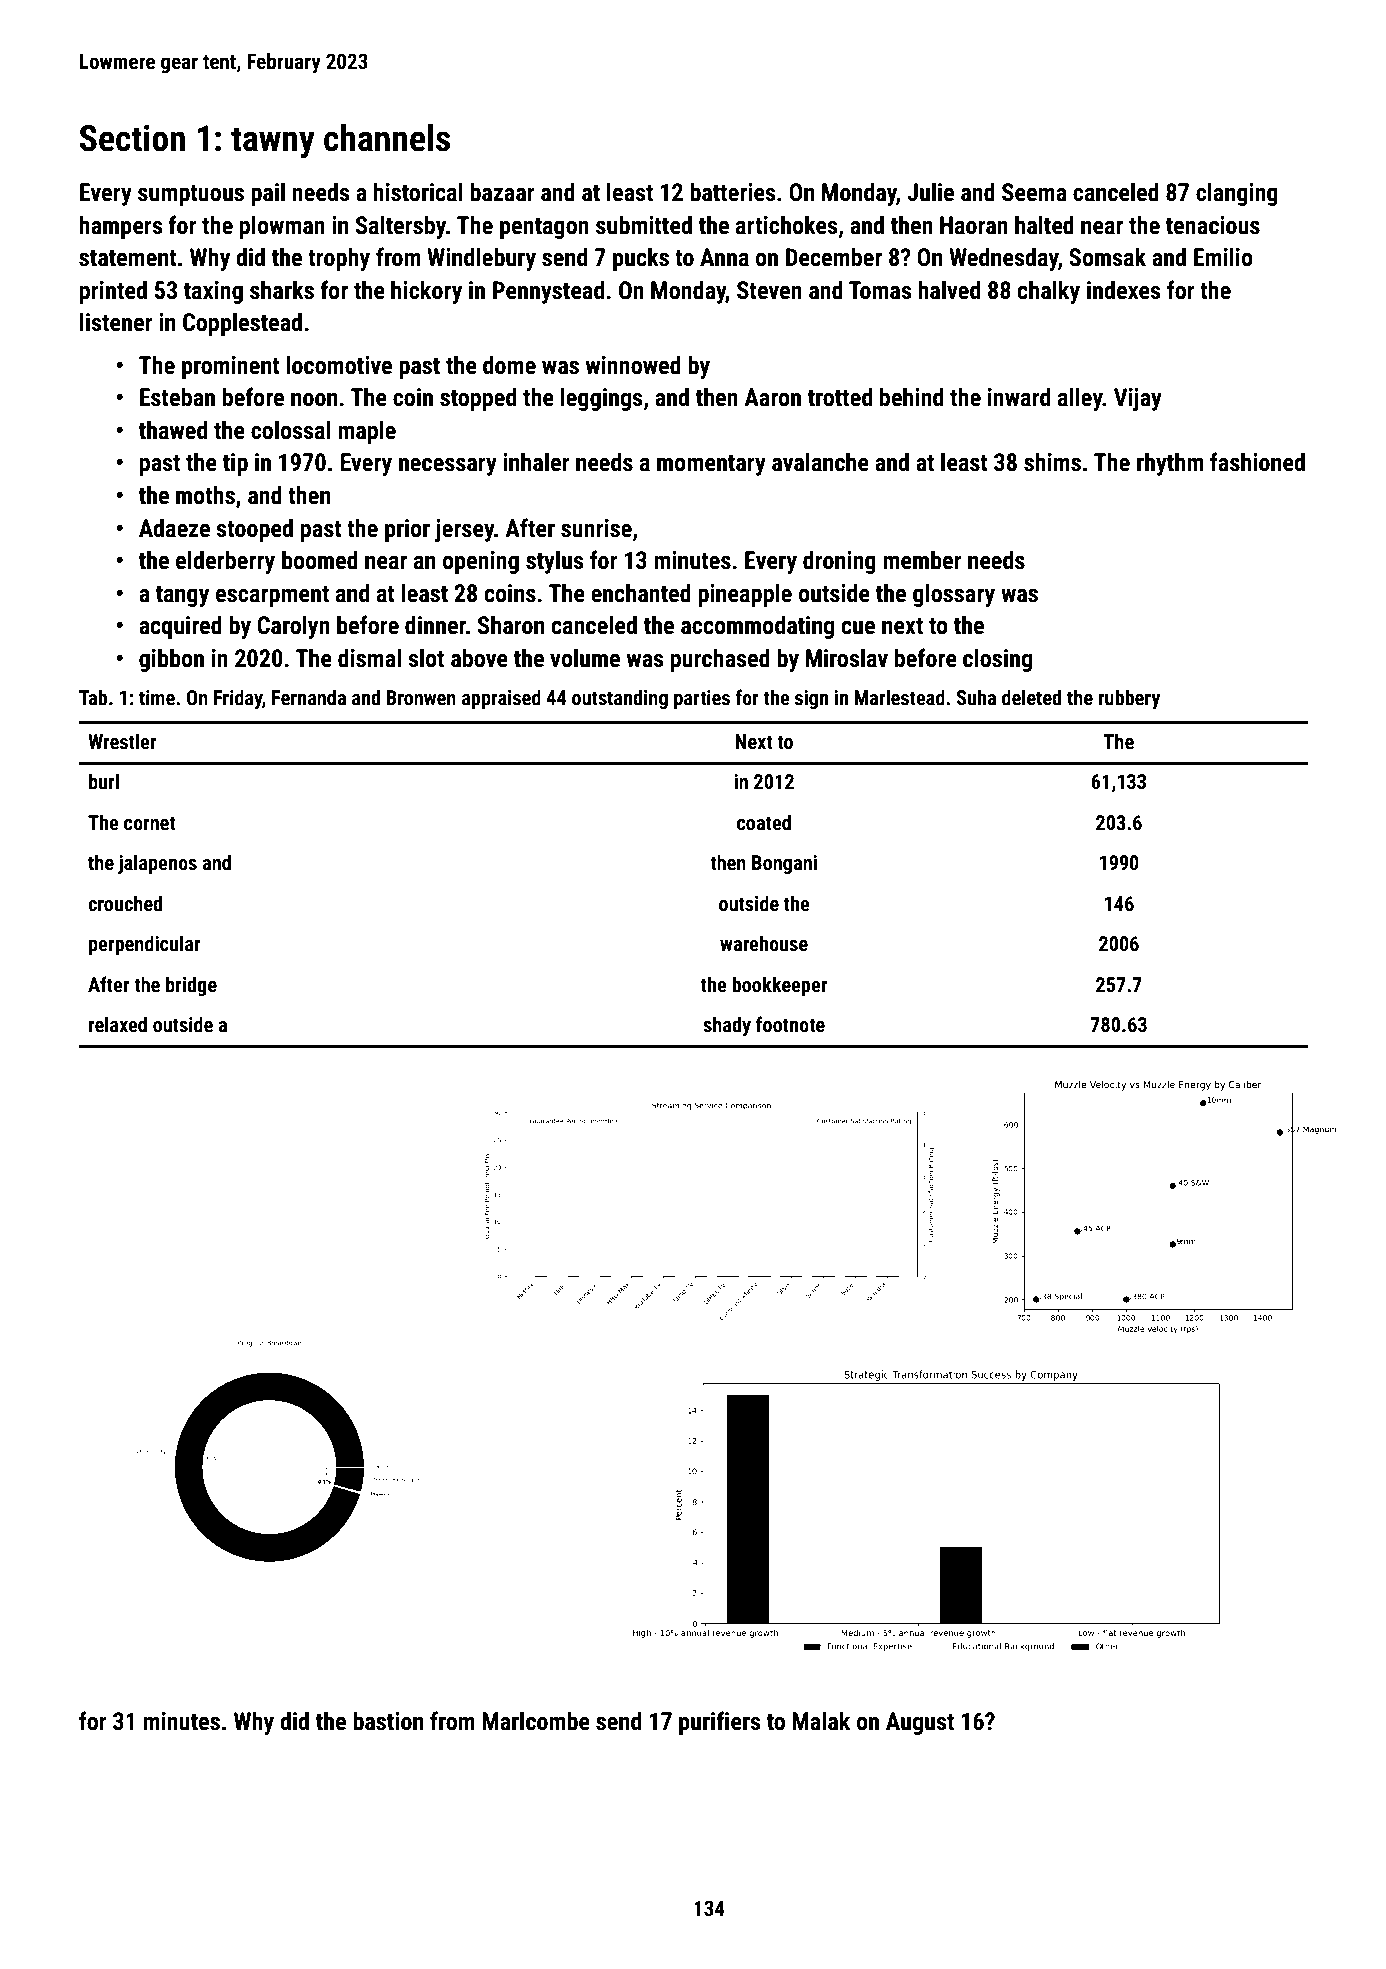 The image size is (1386, 1969). What do you see at coordinates (821, 1721) in the screenshot?
I see `Malak` at bounding box center [821, 1721].
